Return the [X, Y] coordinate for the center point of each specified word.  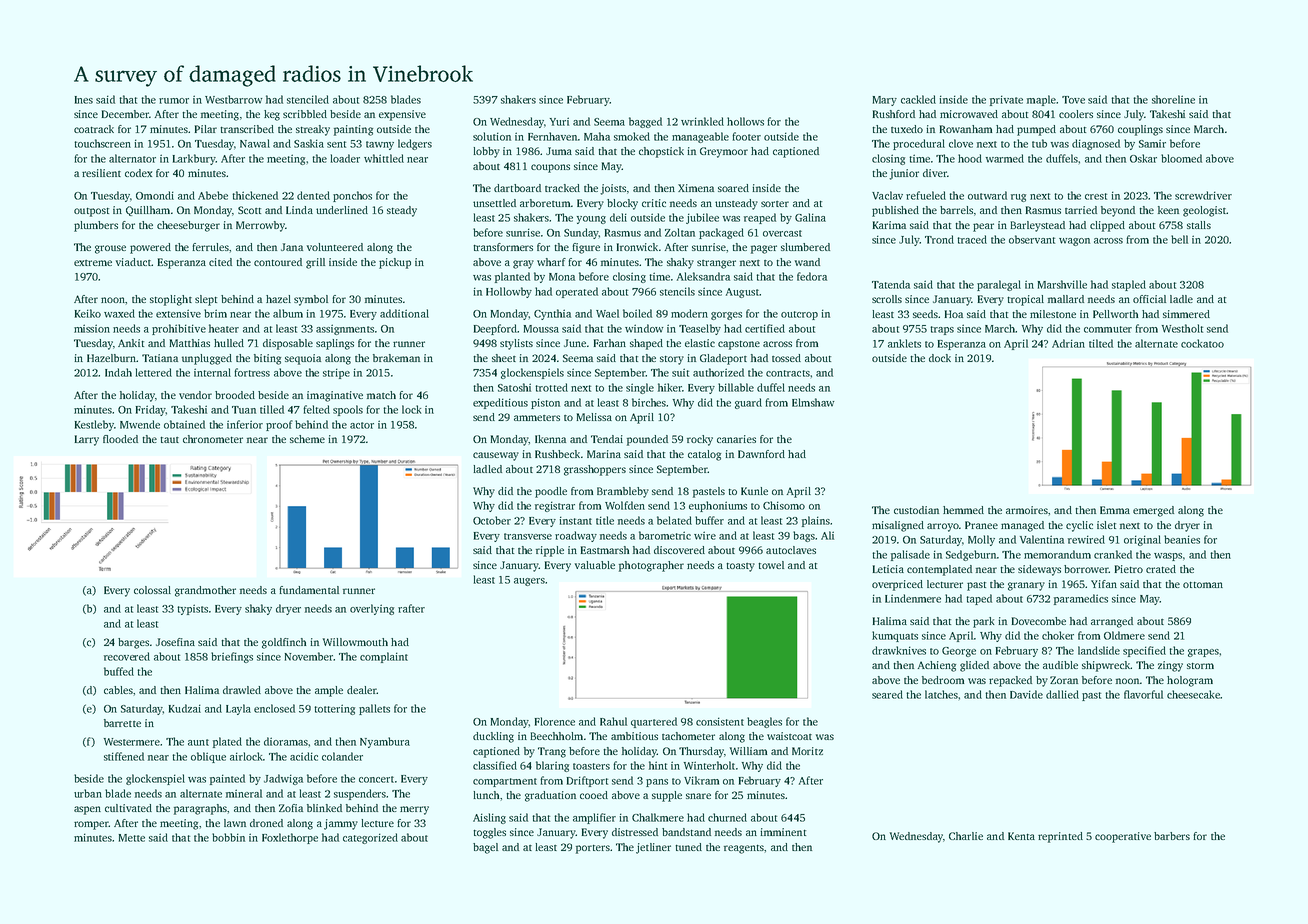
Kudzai [185, 708]
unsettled [494, 203]
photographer [651, 566]
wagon [1074, 242]
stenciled [308, 99]
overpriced [897, 585]
